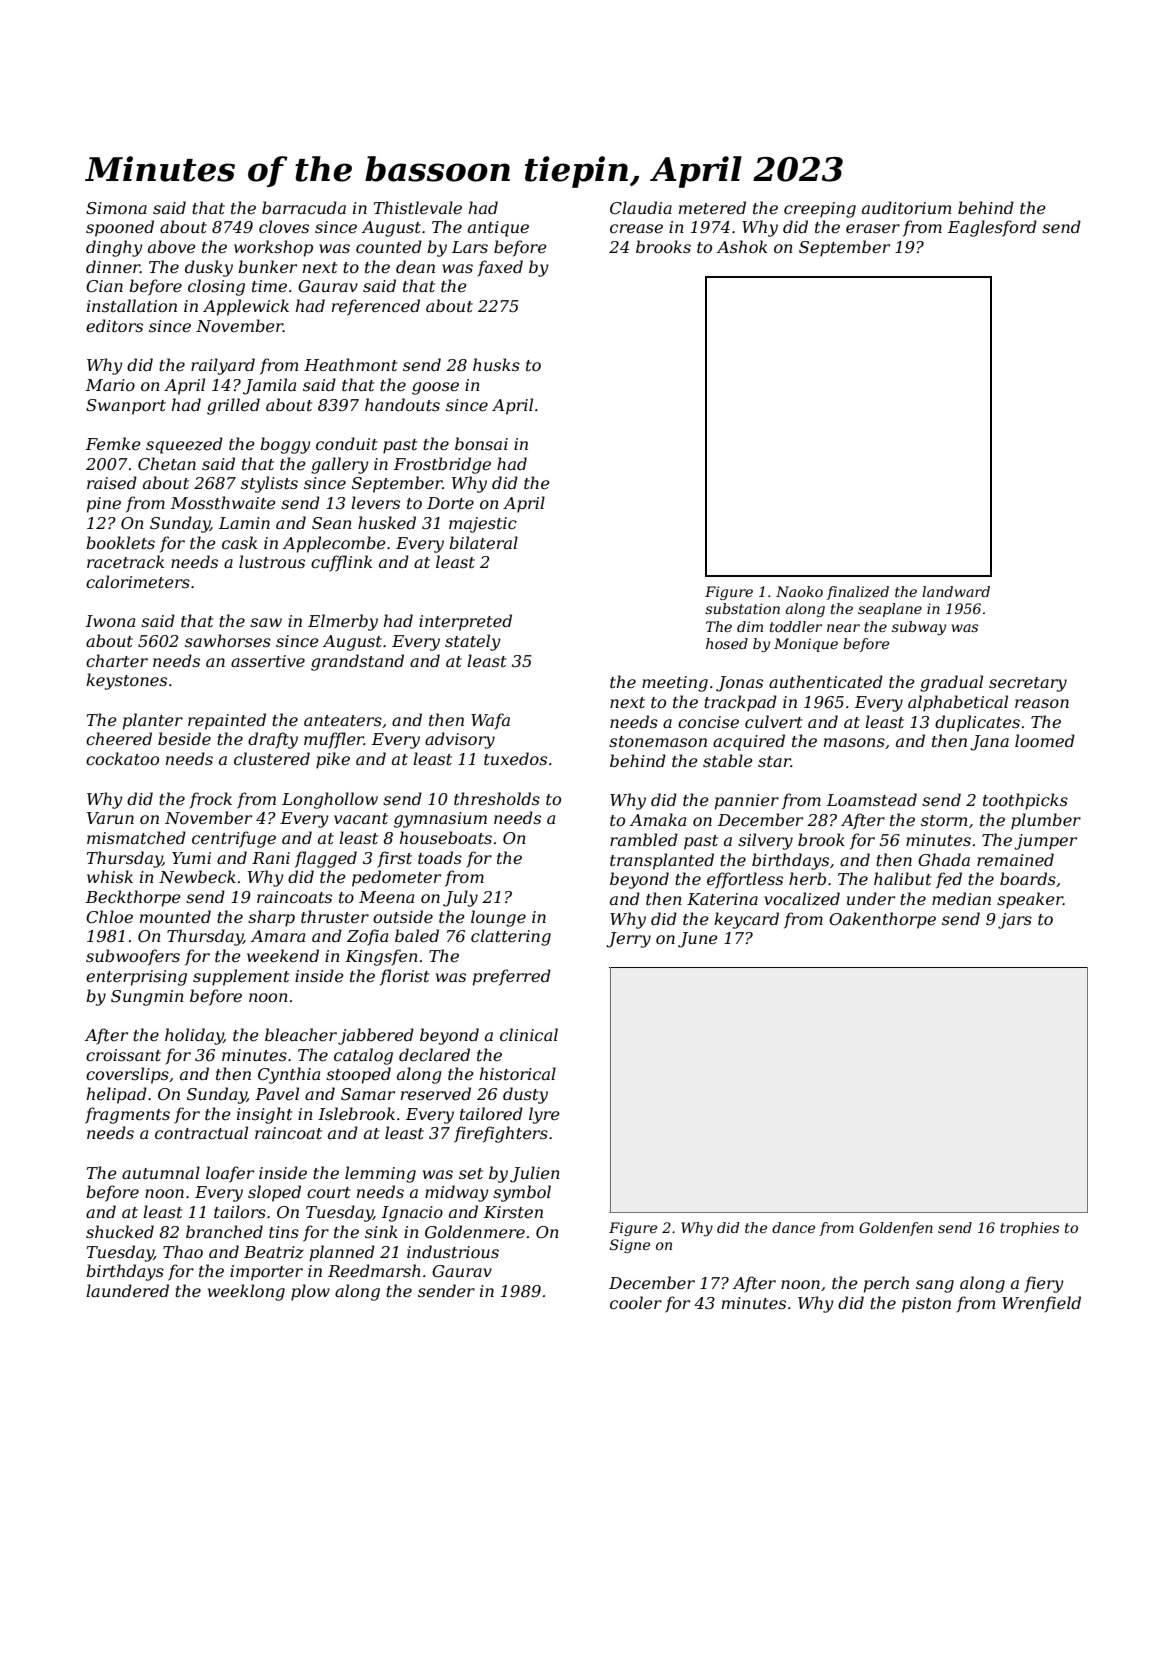 This document has height=1661, width=1174. I want to click on metered, so click(712, 207).
